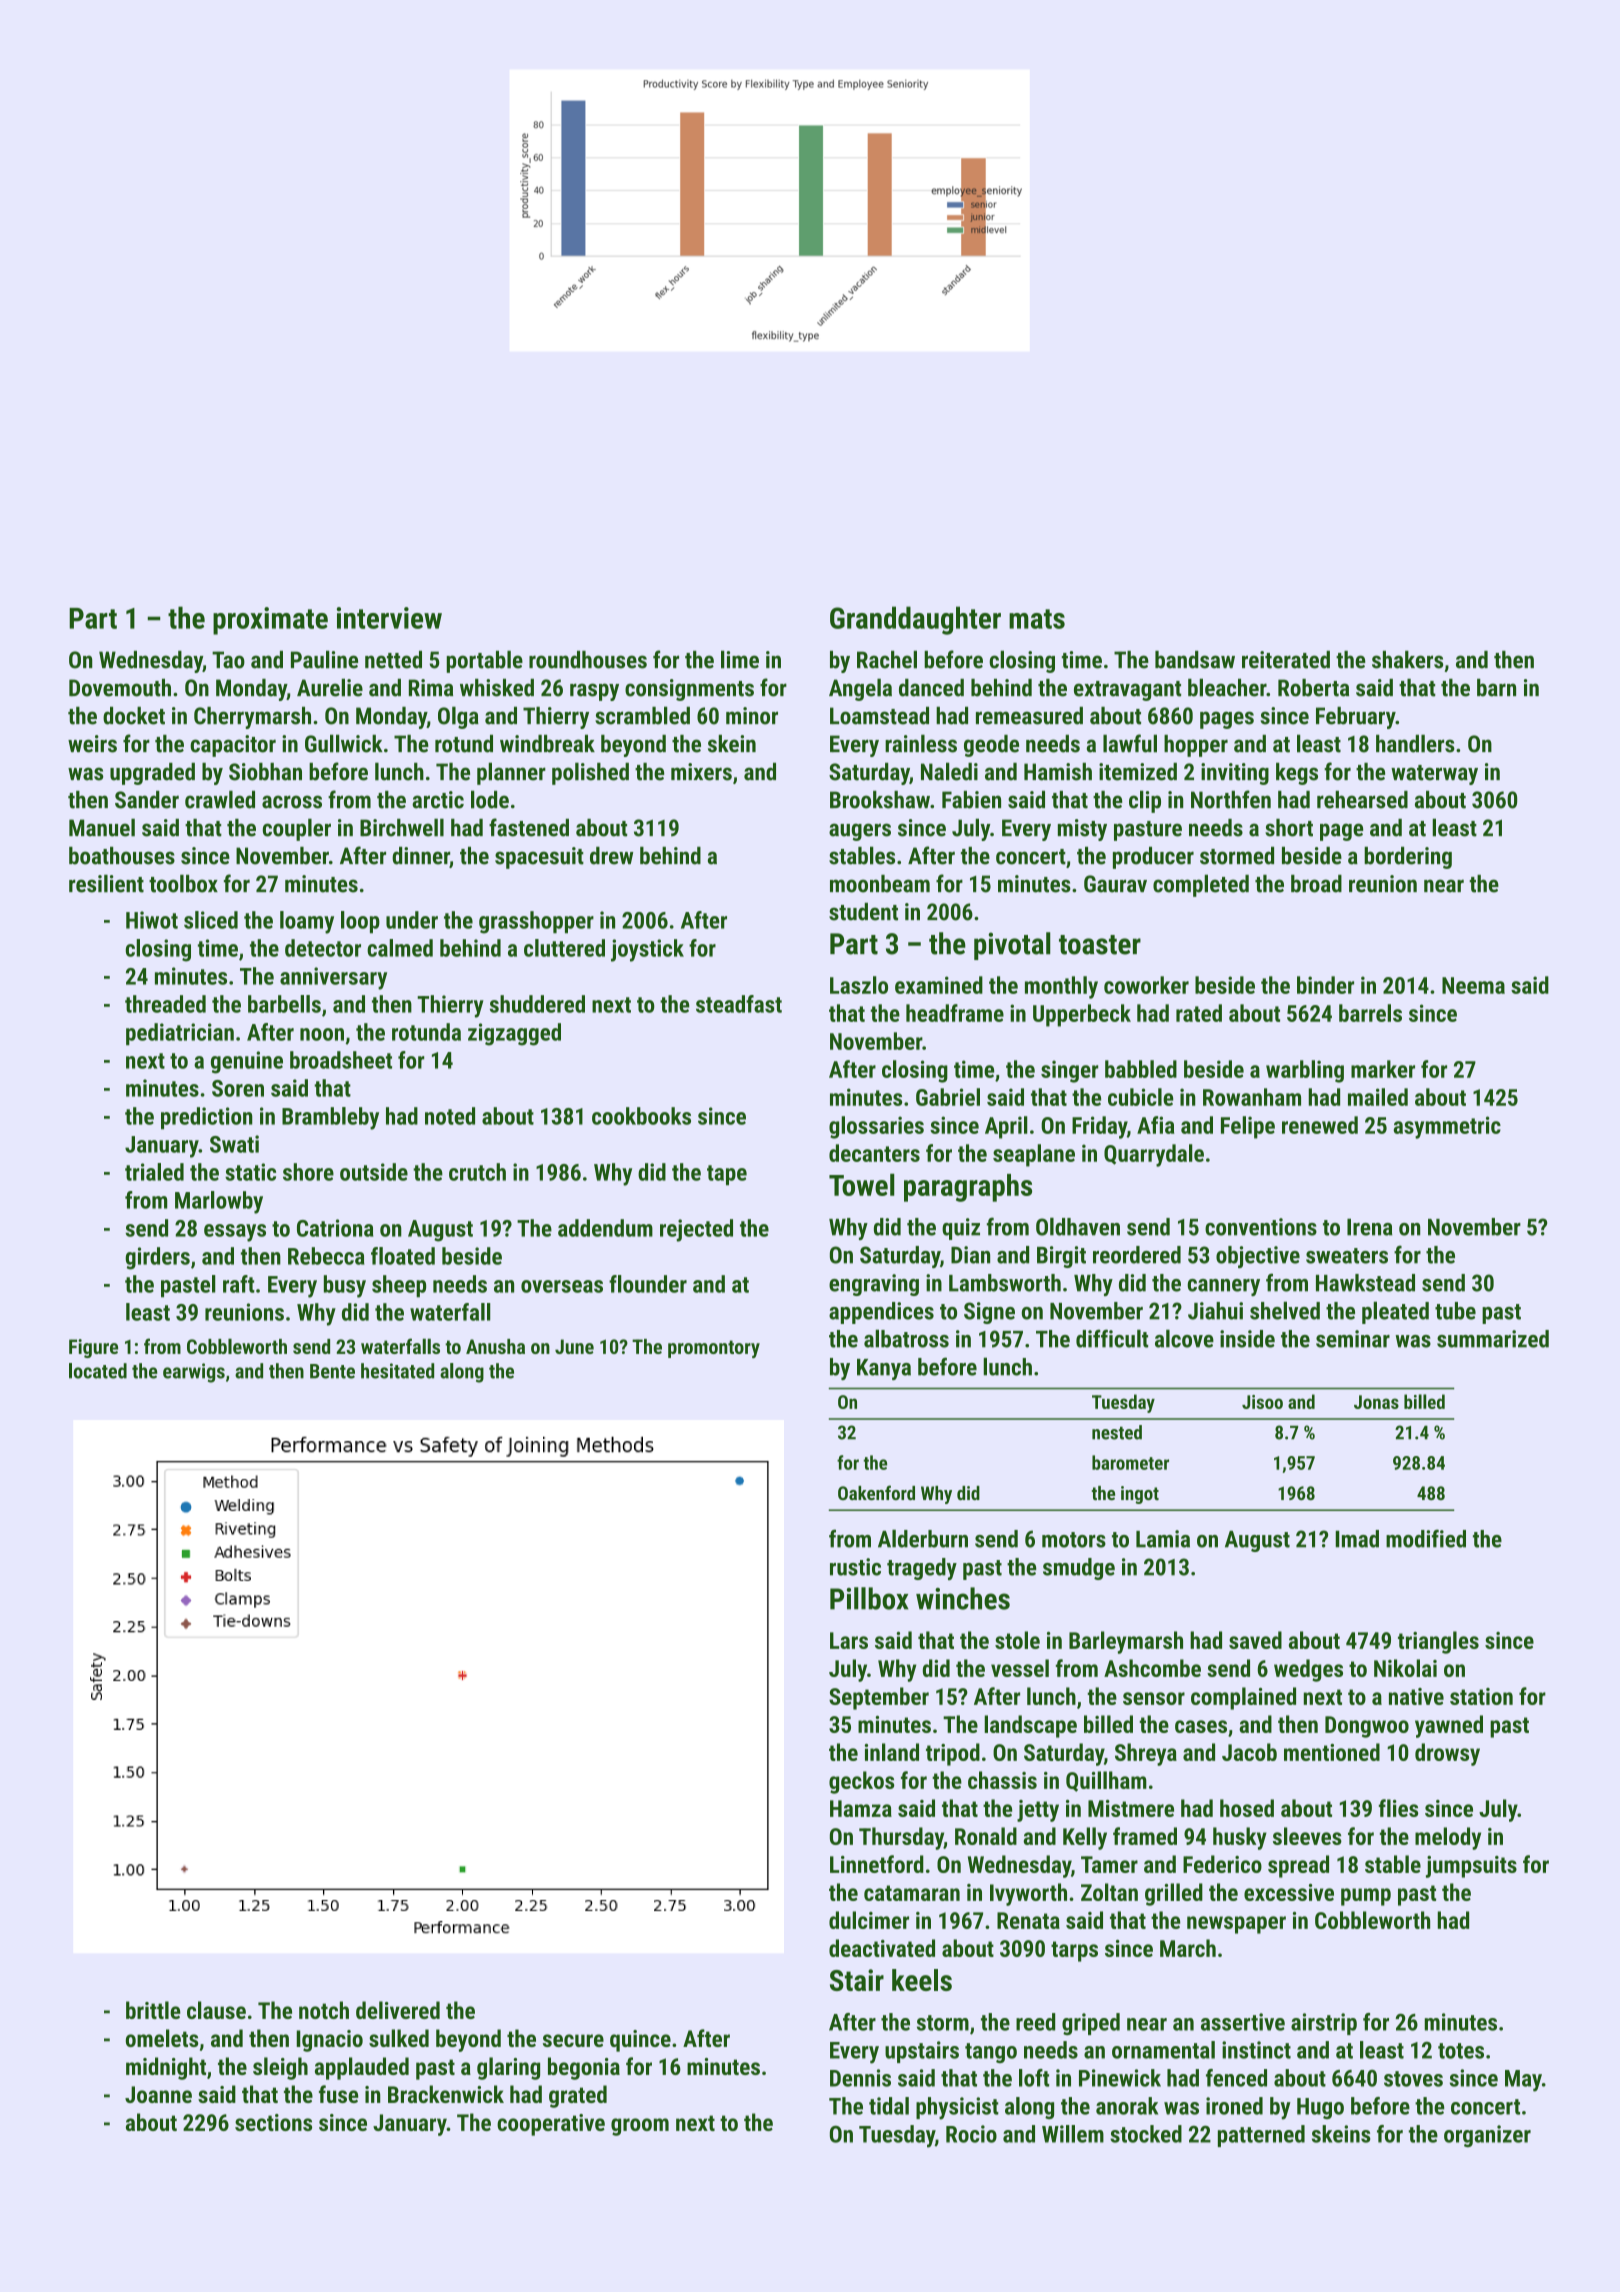 This page has height=2292, width=1620. I want to click on toaster, so click(1100, 945).
